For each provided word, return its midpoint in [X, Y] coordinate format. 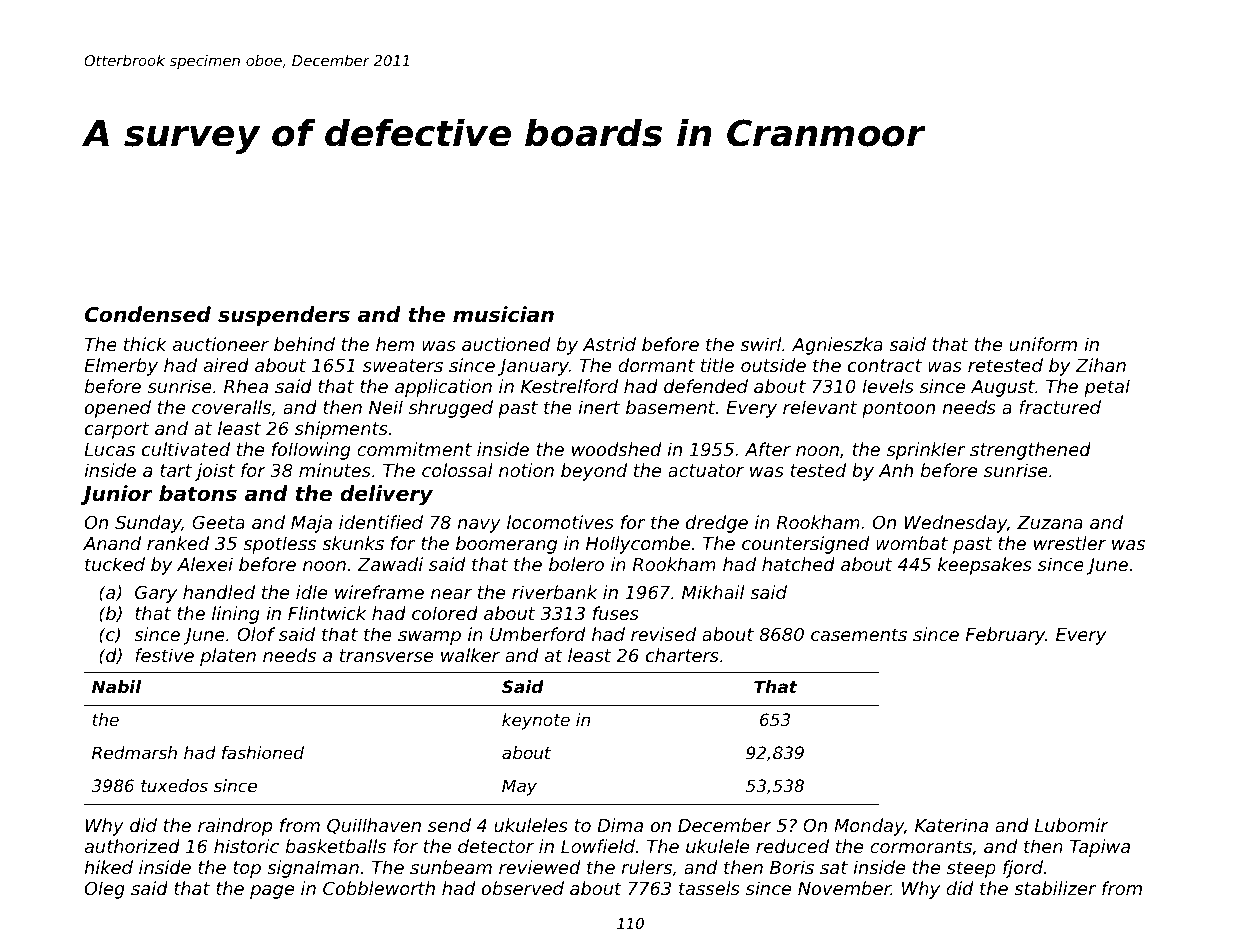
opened [118, 409]
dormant [656, 365]
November [844, 888]
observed [523, 888]
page [272, 892]
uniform [1043, 344]
